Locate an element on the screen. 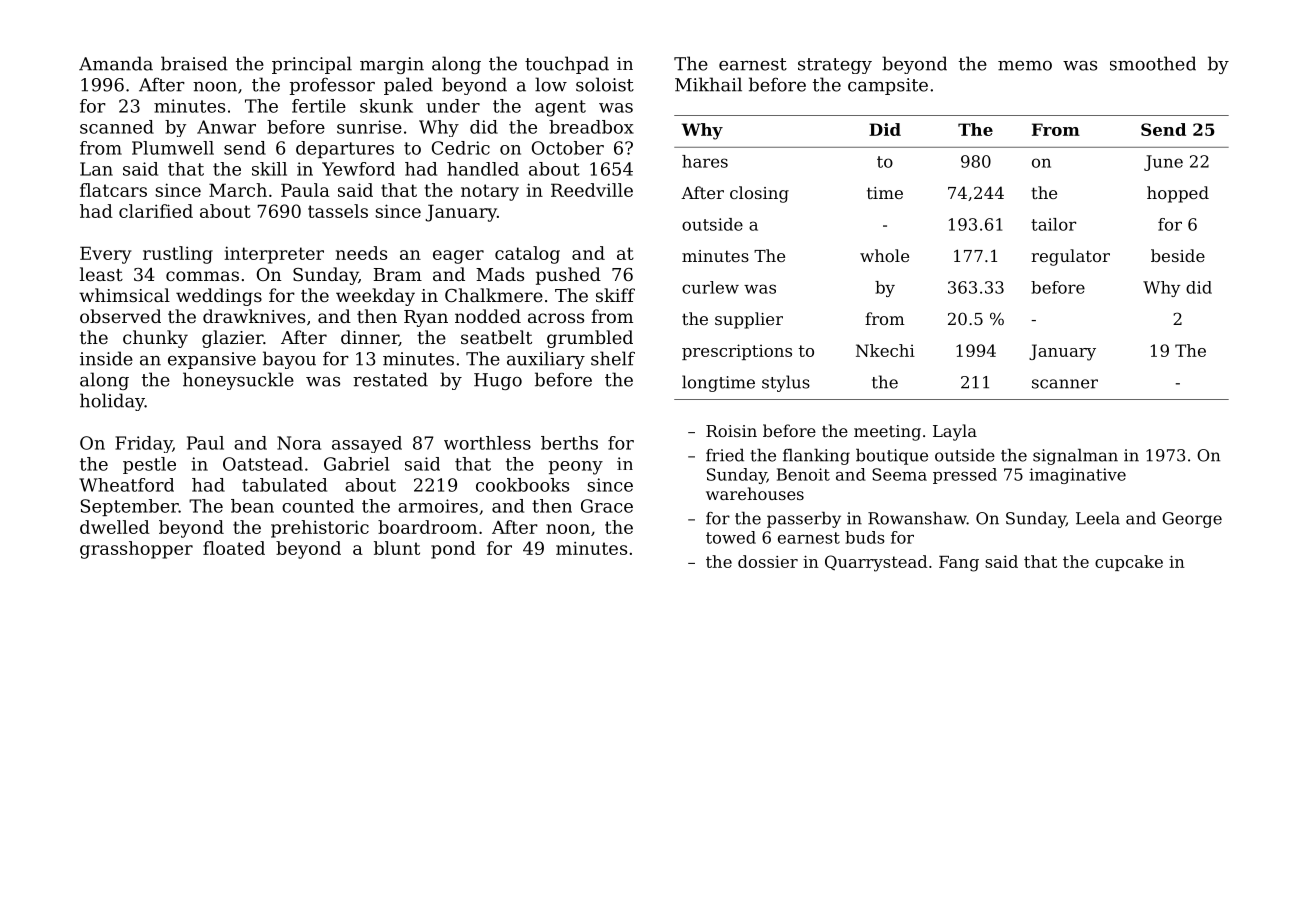  flatcars is located at coordinates (113, 190).
